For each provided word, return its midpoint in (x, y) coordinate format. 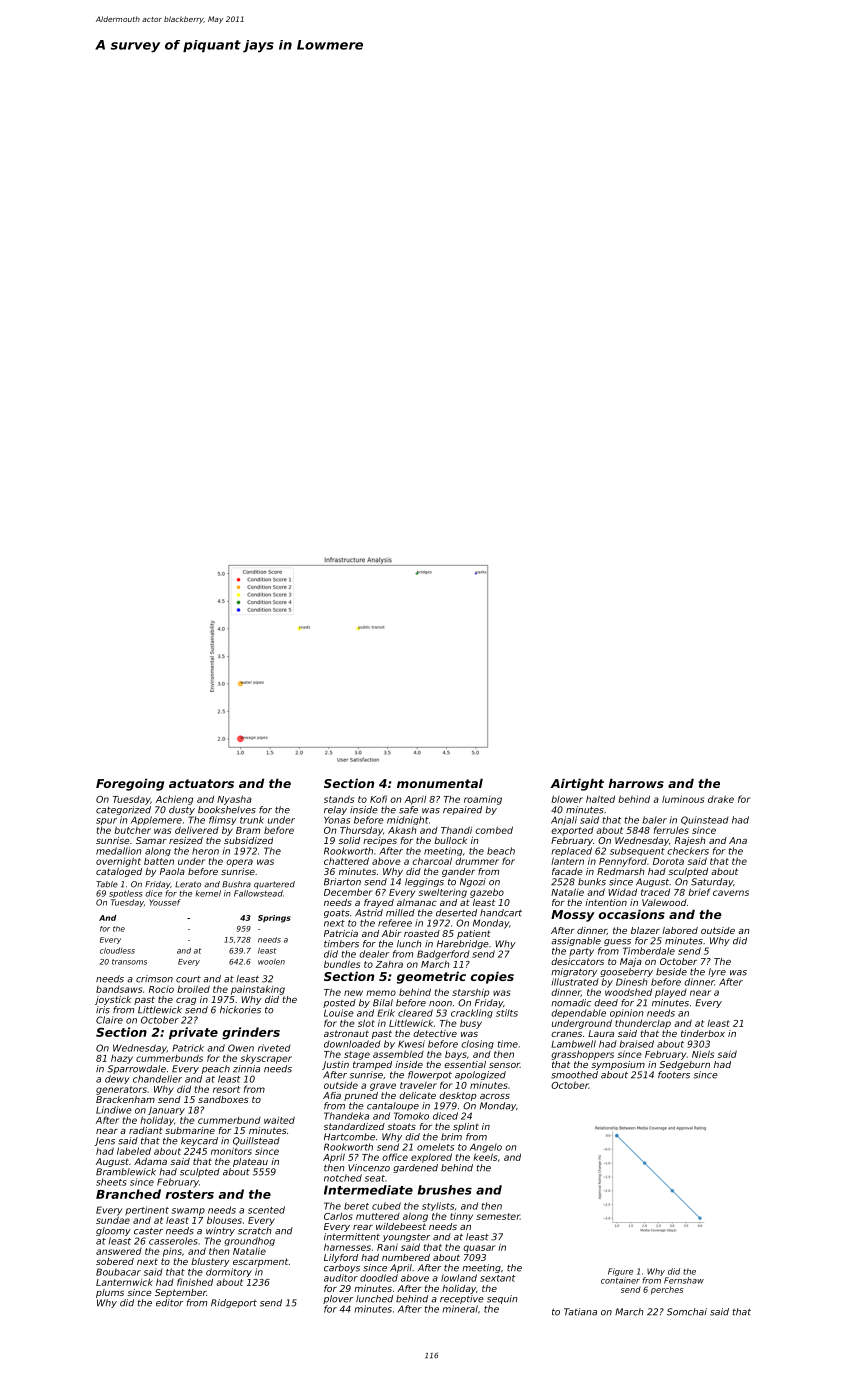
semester (498, 1216)
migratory (574, 972)
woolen (271, 962)
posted (339, 1003)
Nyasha (234, 800)
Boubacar (118, 1272)
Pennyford (623, 862)
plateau (250, 1162)
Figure (620, 1272)
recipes (380, 841)
